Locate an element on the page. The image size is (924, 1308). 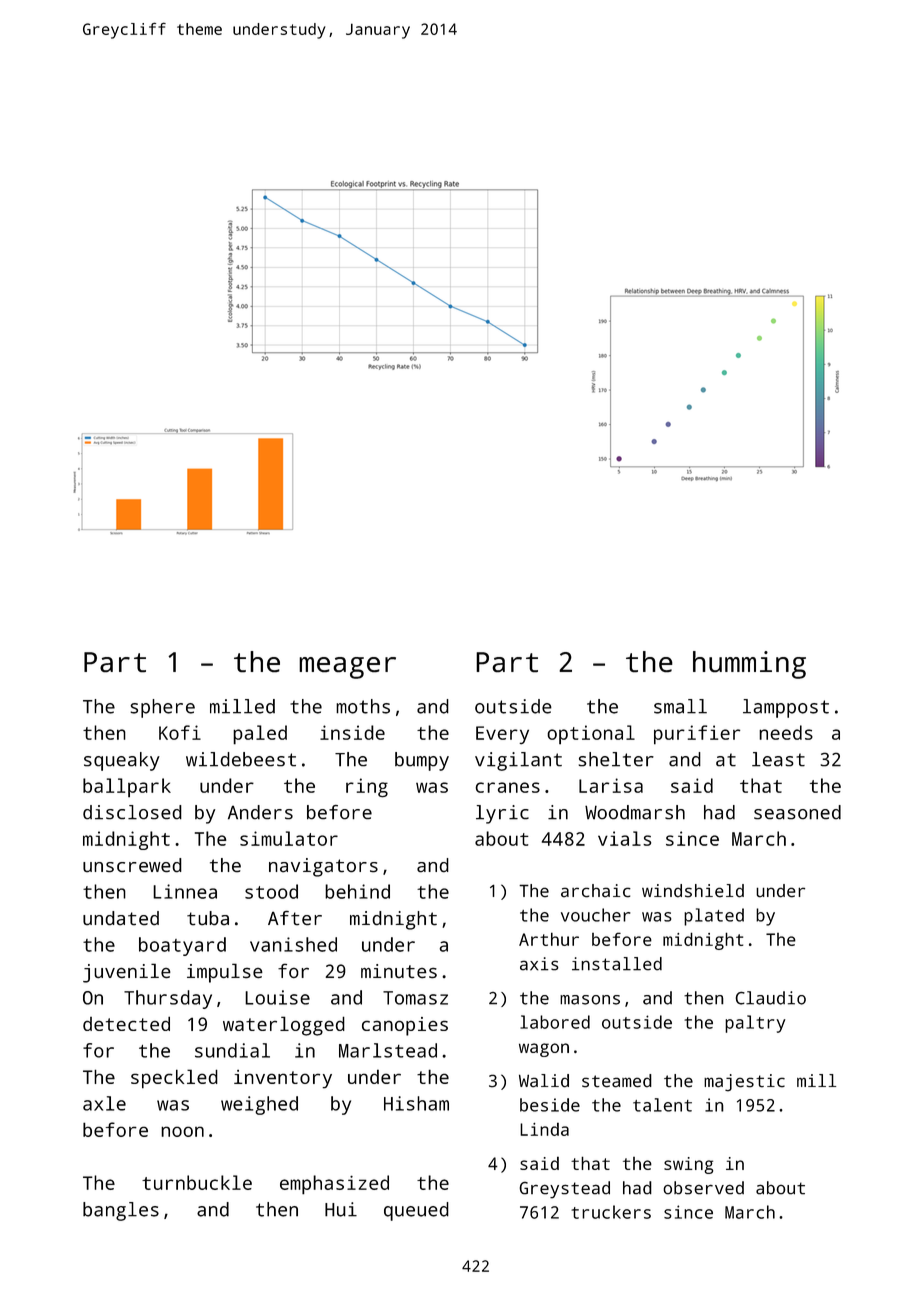
Claudio is located at coordinates (770, 998).
